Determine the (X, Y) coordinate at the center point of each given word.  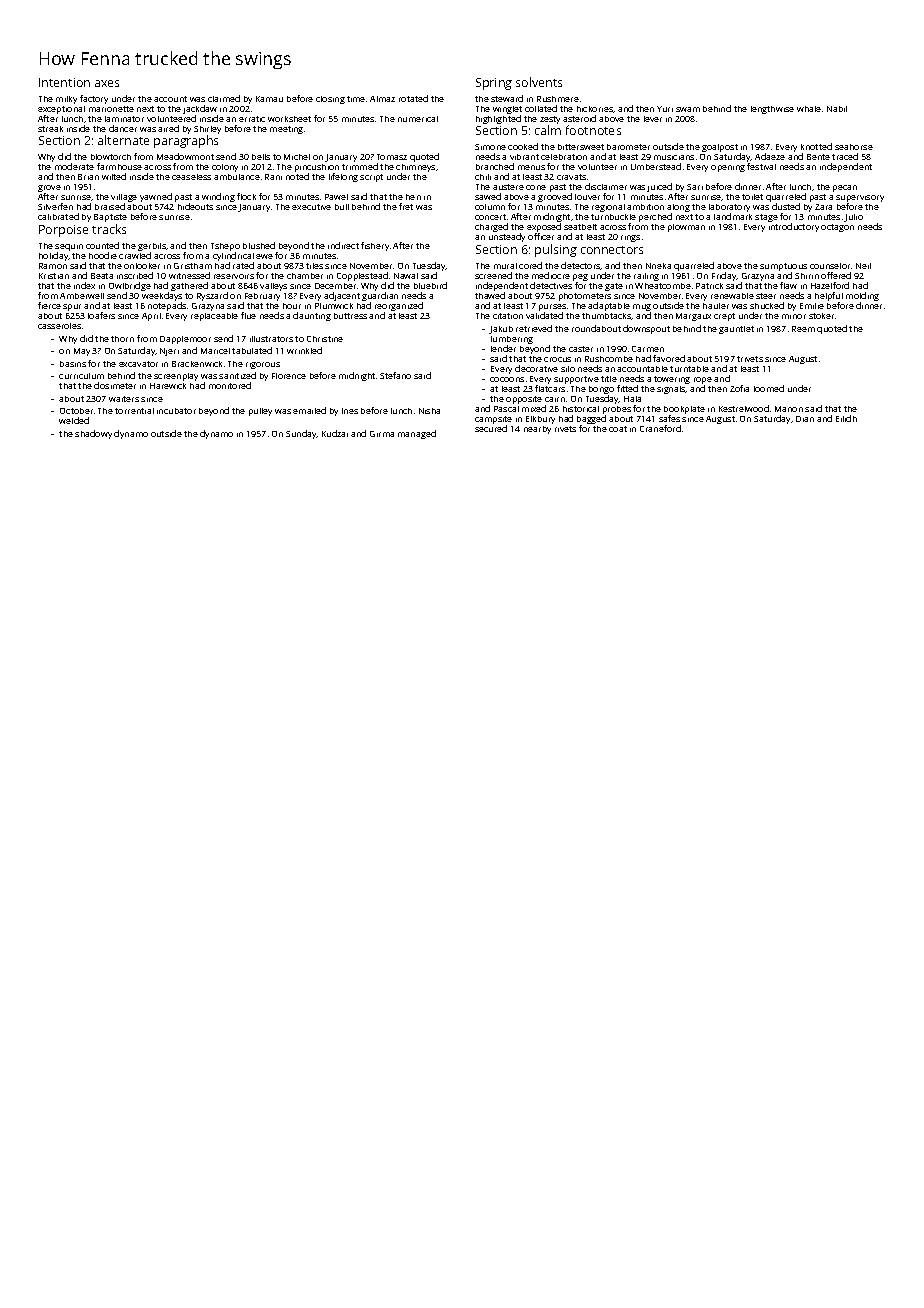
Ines (350, 411)
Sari (695, 187)
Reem (803, 329)
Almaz (382, 99)
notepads (167, 306)
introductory (794, 227)
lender (503, 348)
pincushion (317, 168)
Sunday (301, 434)
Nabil (837, 109)
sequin (69, 247)
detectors (581, 266)
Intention (64, 82)
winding (218, 197)
